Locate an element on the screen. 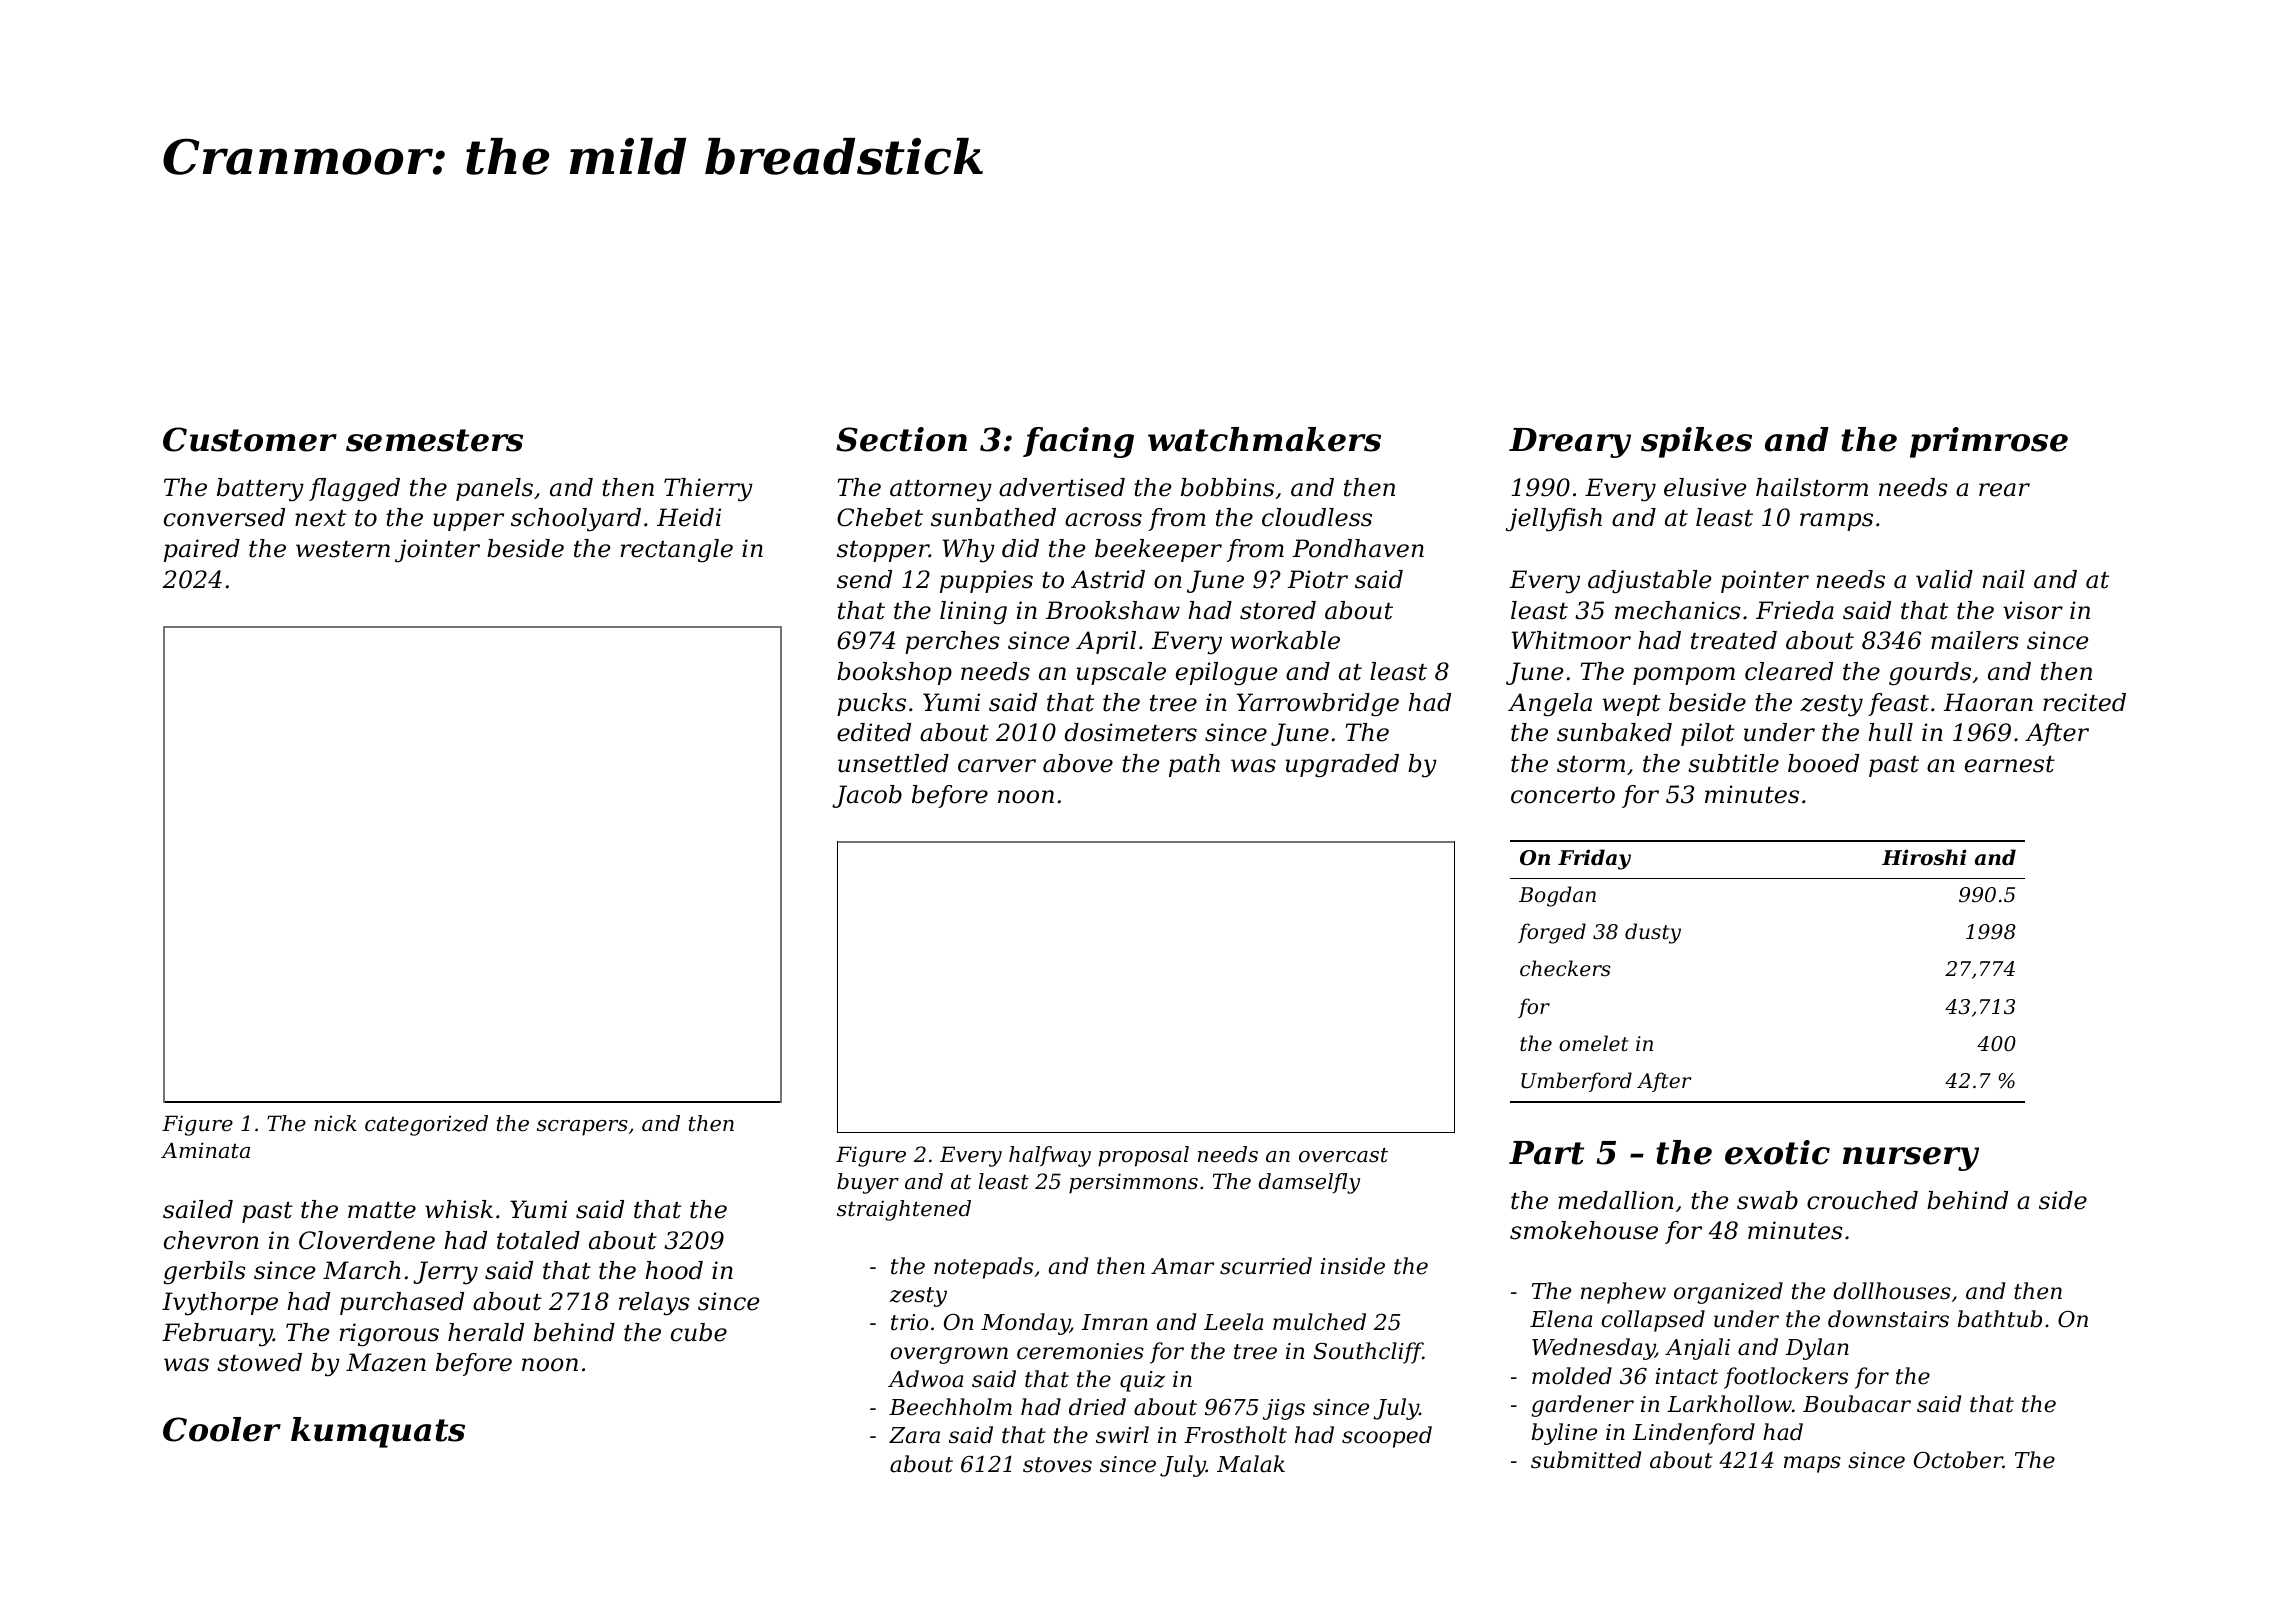  sailed is located at coordinates (198, 1209).
